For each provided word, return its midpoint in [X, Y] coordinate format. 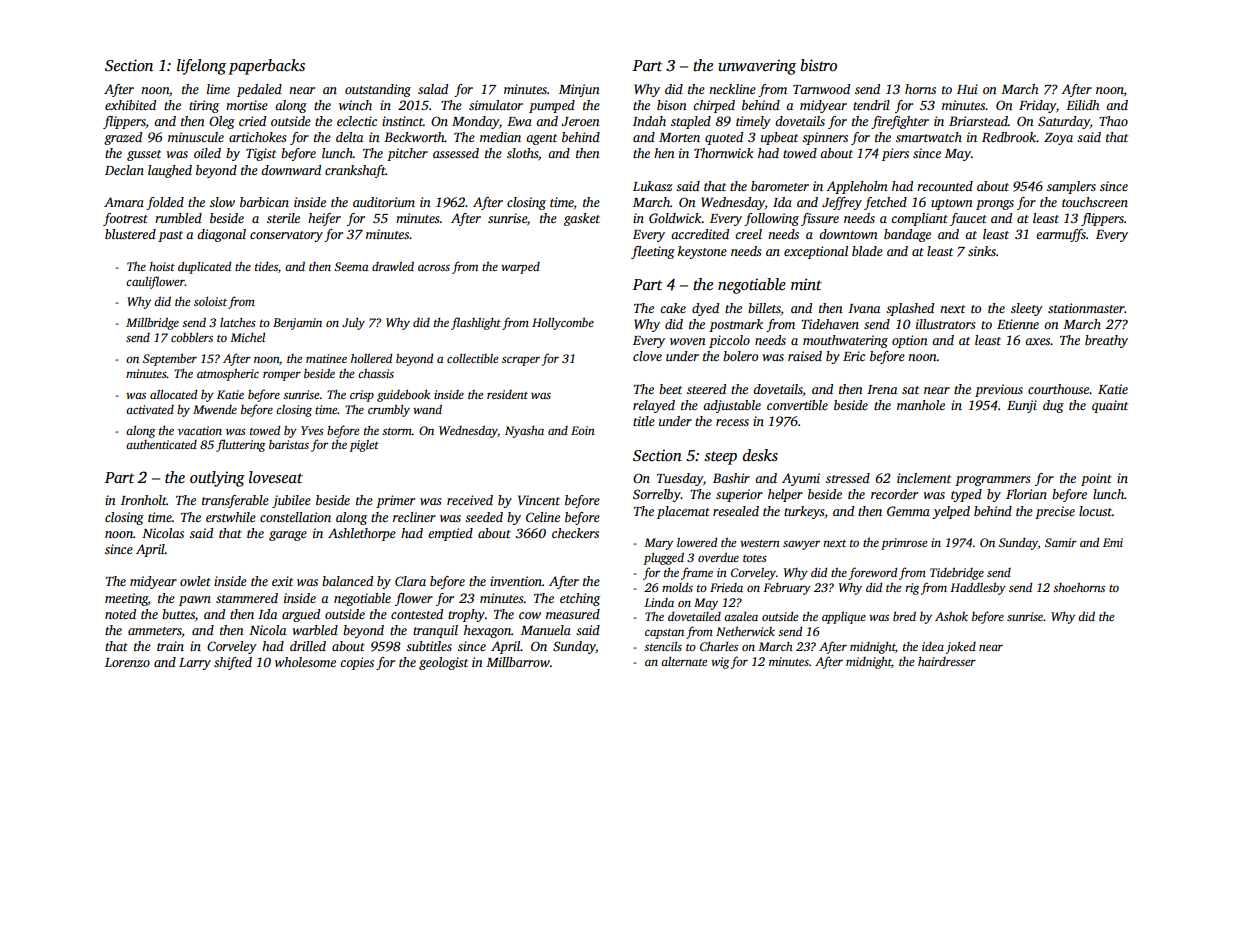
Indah [649, 121]
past [170, 236]
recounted [945, 186]
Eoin [583, 430]
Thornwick [724, 153]
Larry [195, 664]
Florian [1026, 494]
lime [218, 89]
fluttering [240, 445]
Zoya [1058, 139]
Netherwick [745, 631]
